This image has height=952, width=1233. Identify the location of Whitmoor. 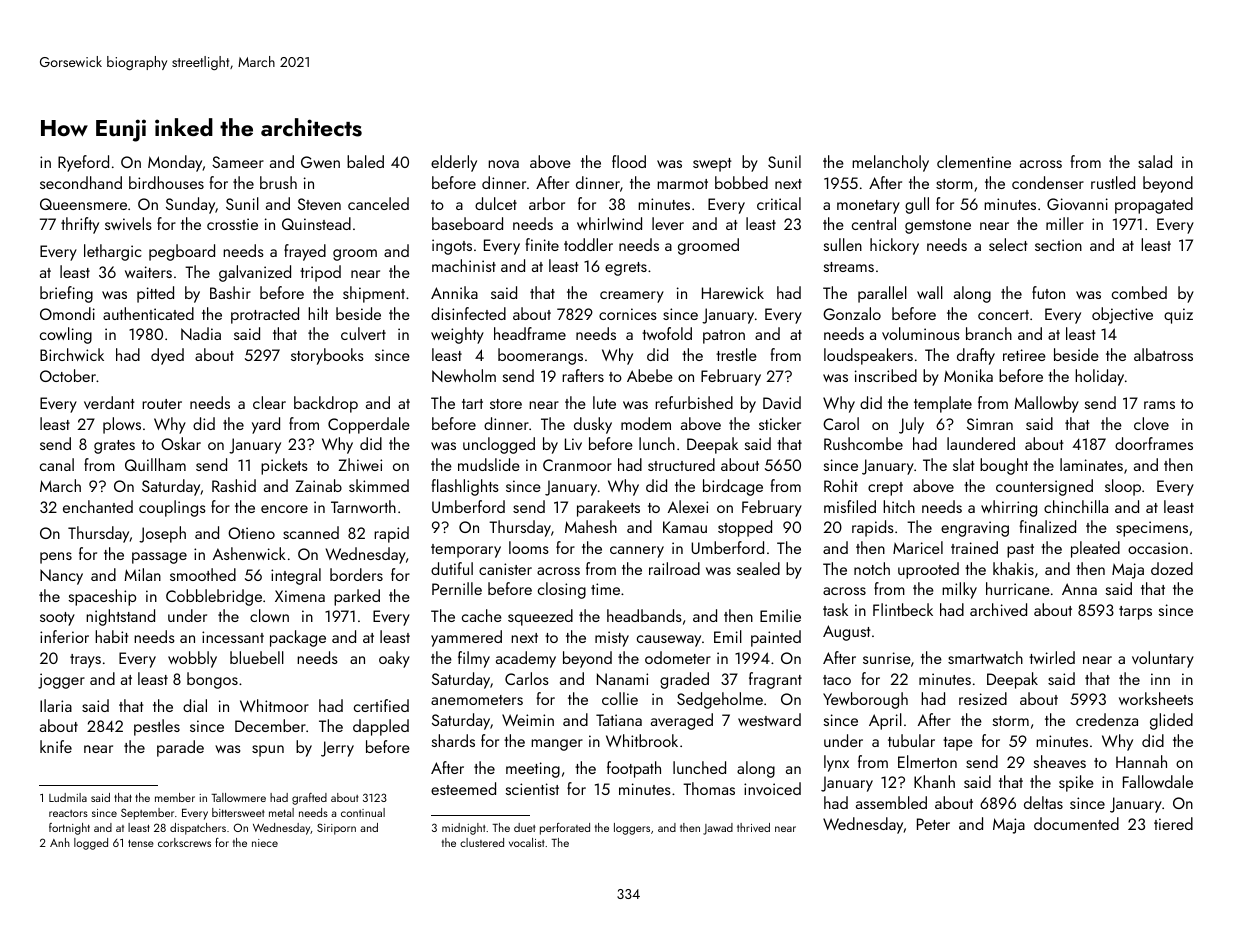
(274, 705).
